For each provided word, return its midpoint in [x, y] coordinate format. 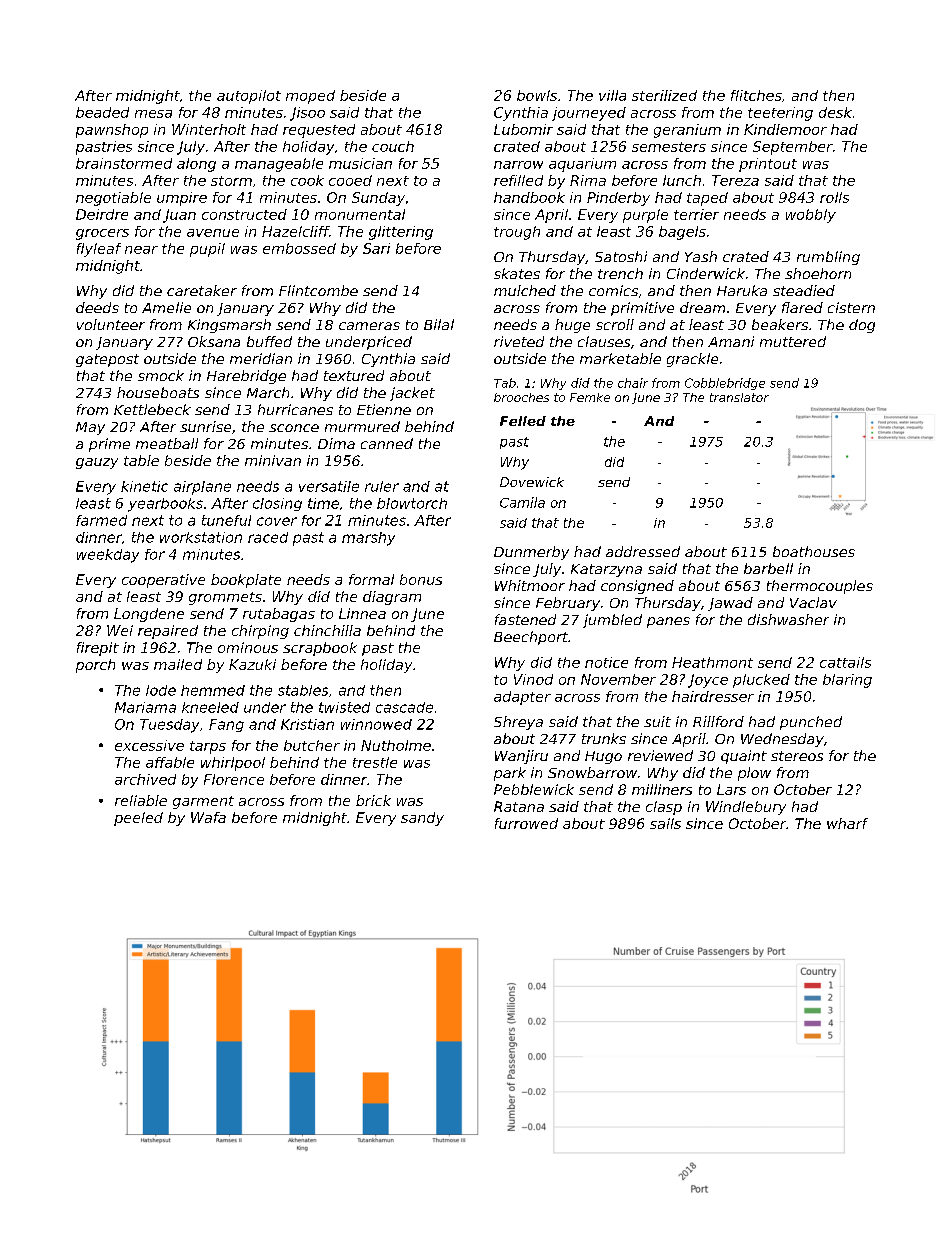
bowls [537, 95]
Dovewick [532, 482]
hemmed [213, 690]
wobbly [811, 216]
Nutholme [396, 745]
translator [739, 397]
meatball [167, 443]
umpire [182, 199]
